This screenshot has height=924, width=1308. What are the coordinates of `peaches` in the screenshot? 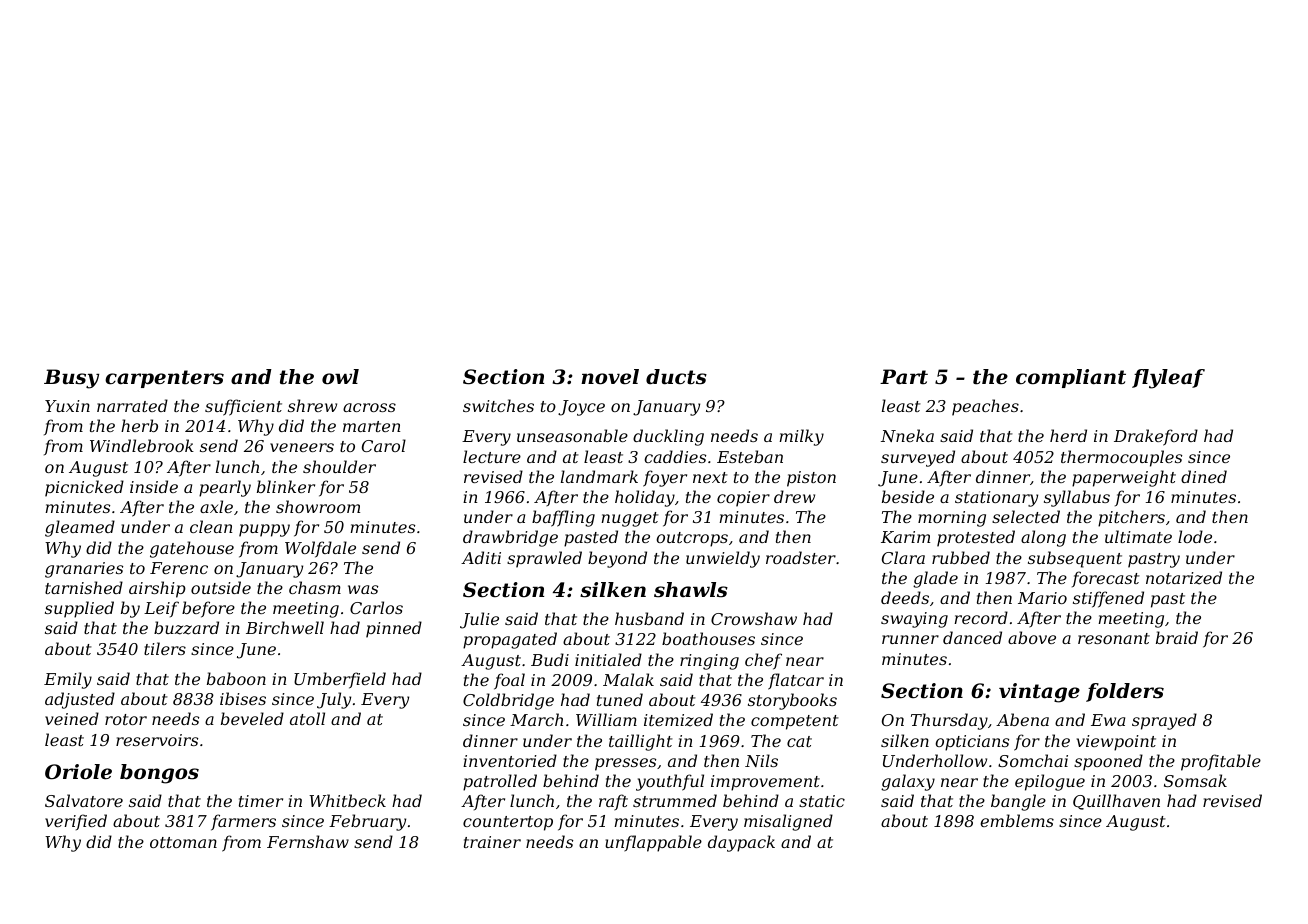 It's located at (985, 407).
